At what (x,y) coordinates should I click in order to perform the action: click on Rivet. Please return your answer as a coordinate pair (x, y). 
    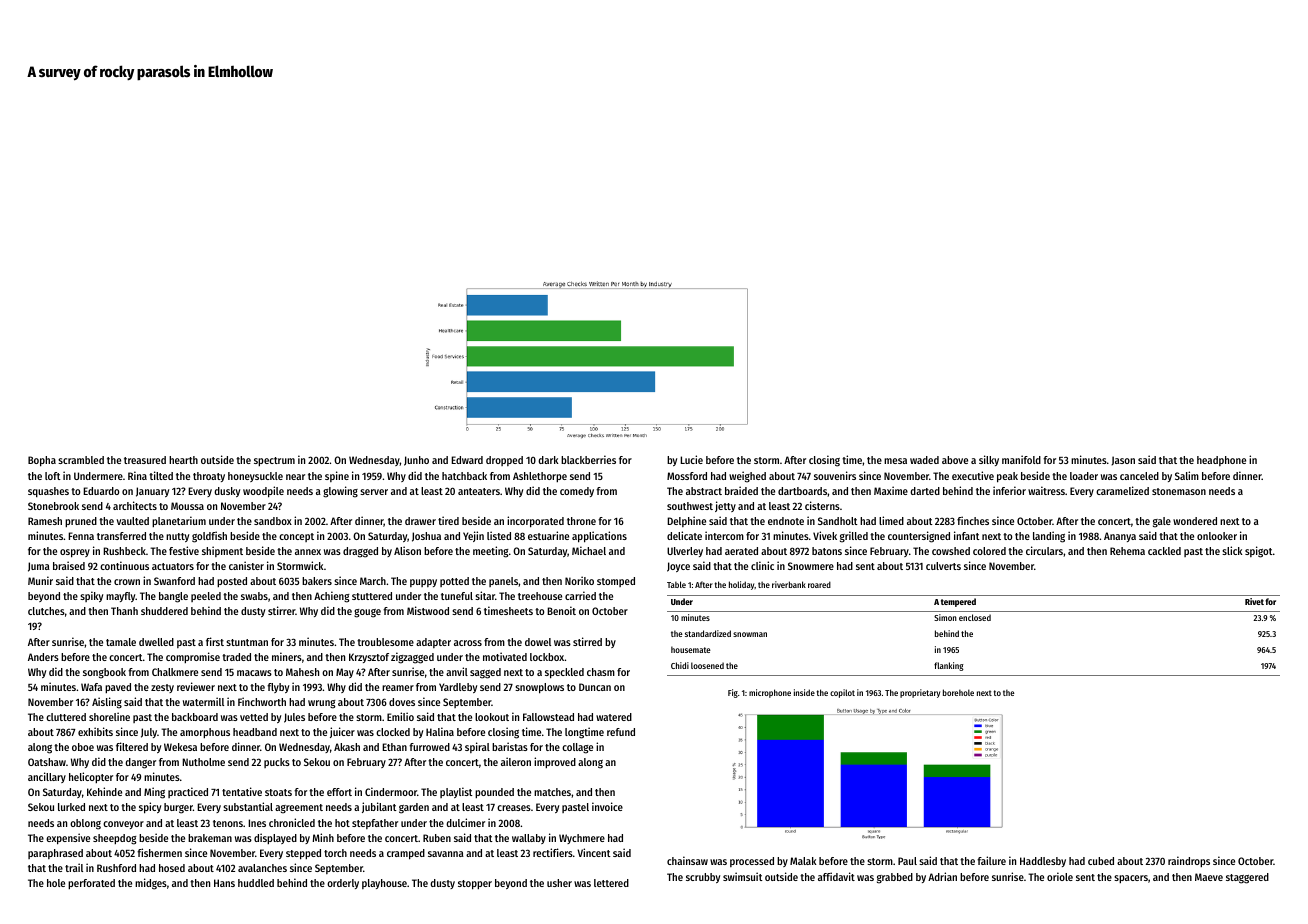
    Looking at the image, I should click on (1254, 601).
